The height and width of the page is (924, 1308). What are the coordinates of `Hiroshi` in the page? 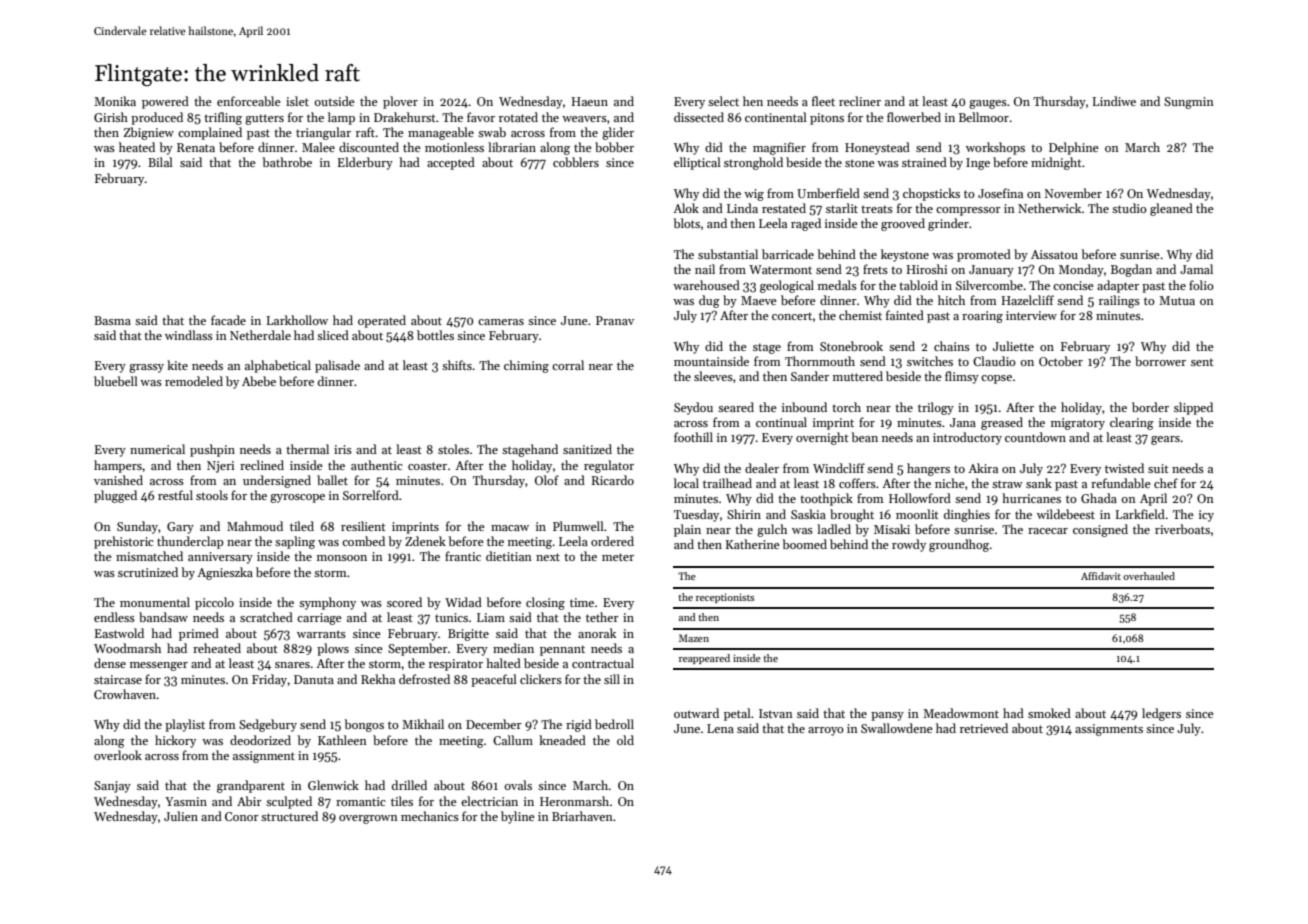 It's located at (927, 269).
